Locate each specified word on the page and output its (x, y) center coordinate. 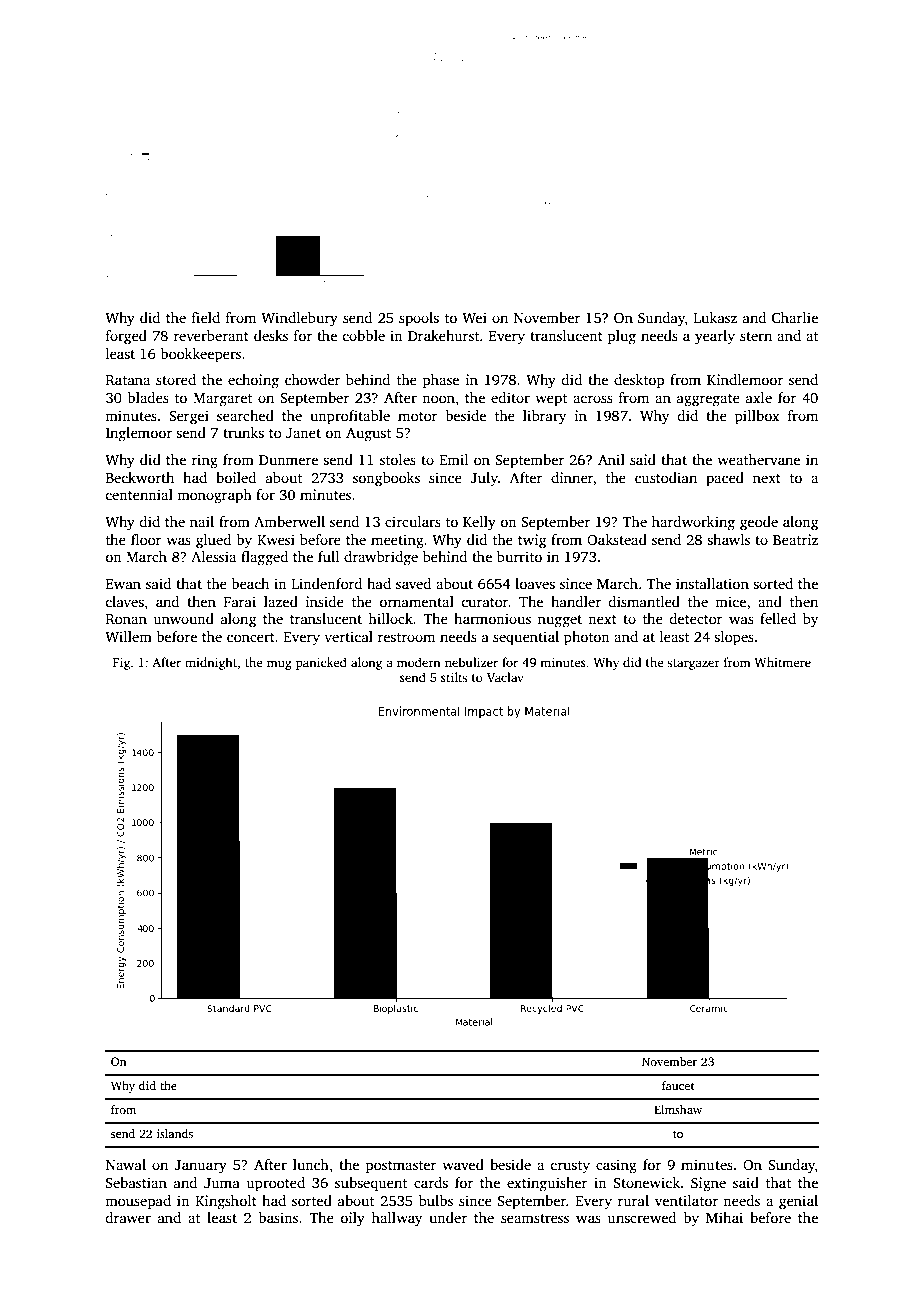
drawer (128, 1217)
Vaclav (505, 677)
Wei (474, 317)
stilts (454, 677)
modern (419, 662)
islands (175, 1133)
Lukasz (715, 317)
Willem (128, 636)
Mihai (724, 1217)
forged (126, 337)
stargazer (693, 664)
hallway (397, 1219)
